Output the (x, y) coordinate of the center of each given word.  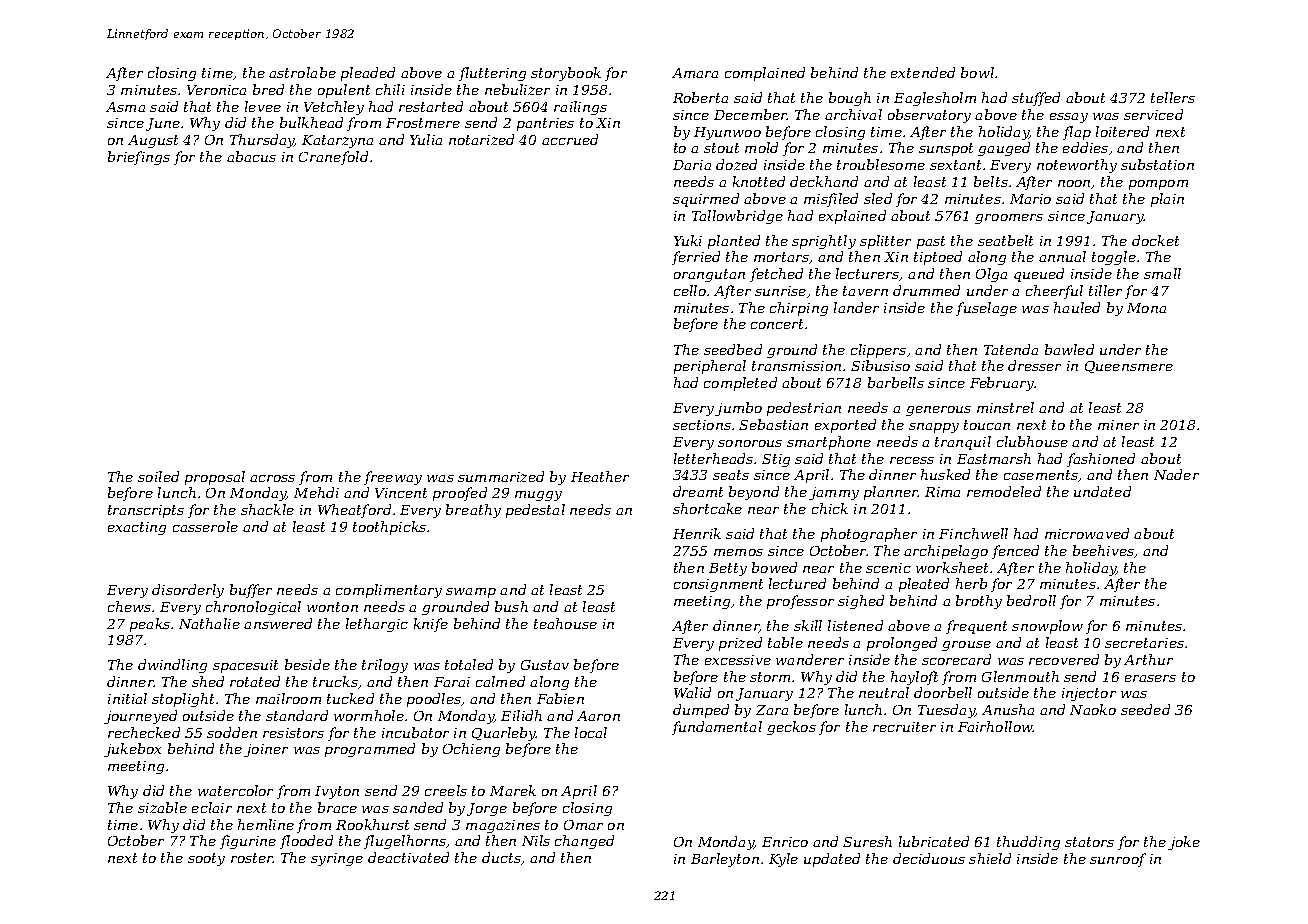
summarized (501, 476)
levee (263, 106)
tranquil (963, 443)
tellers (1173, 97)
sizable (162, 807)
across (272, 478)
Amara (695, 73)
